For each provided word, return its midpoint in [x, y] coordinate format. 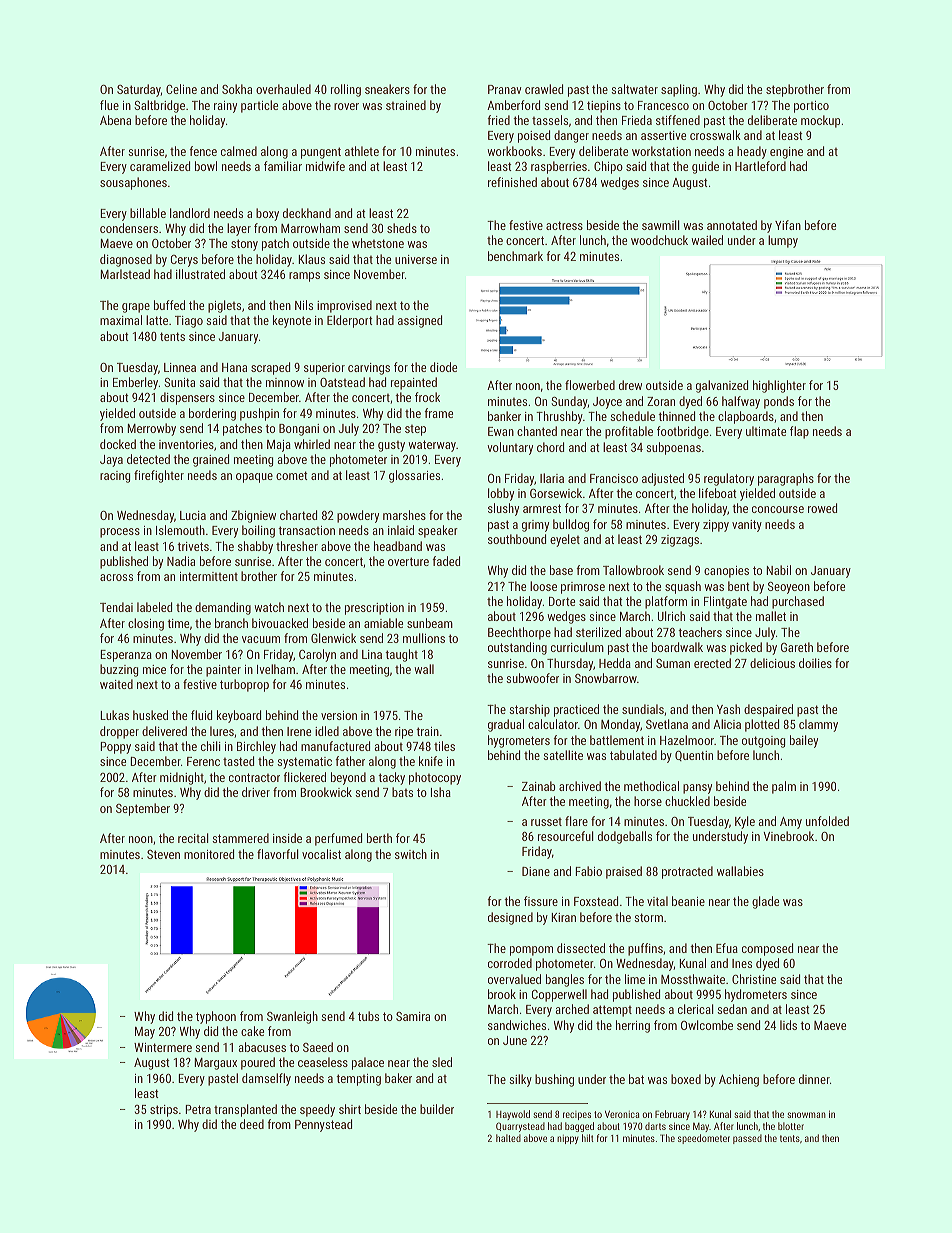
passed [747, 1139]
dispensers [187, 398]
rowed [822, 508]
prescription [374, 609]
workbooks [514, 151]
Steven [163, 854]
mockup [820, 121]
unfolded [827, 821]
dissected [581, 948]
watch [269, 607]
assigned [420, 321]
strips [164, 1111]
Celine [181, 89]
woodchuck [659, 240]
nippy [568, 1139]
